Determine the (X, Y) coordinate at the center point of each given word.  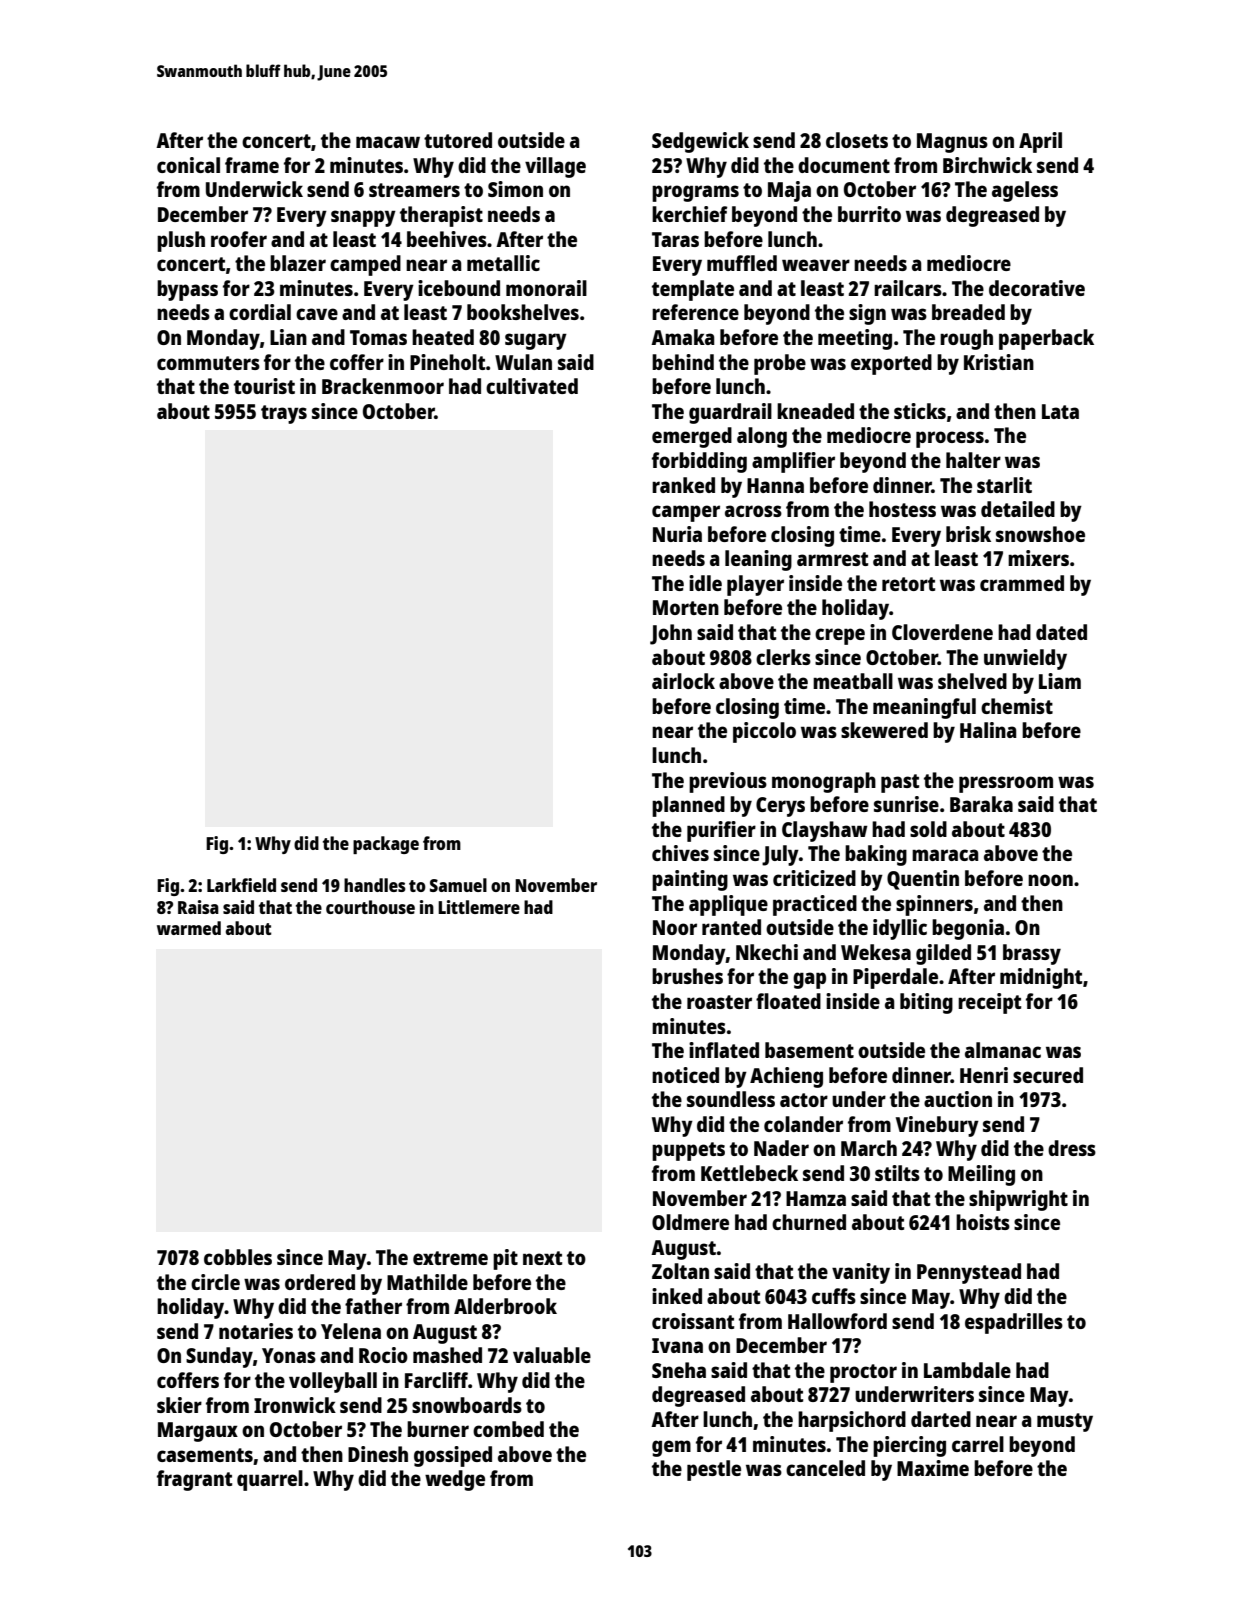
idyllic (900, 929)
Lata (1060, 411)
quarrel (270, 1480)
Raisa (198, 907)
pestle (714, 1470)
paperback (1046, 339)
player (755, 585)
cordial (260, 312)
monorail (546, 288)
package (386, 845)
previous (728, 782)
